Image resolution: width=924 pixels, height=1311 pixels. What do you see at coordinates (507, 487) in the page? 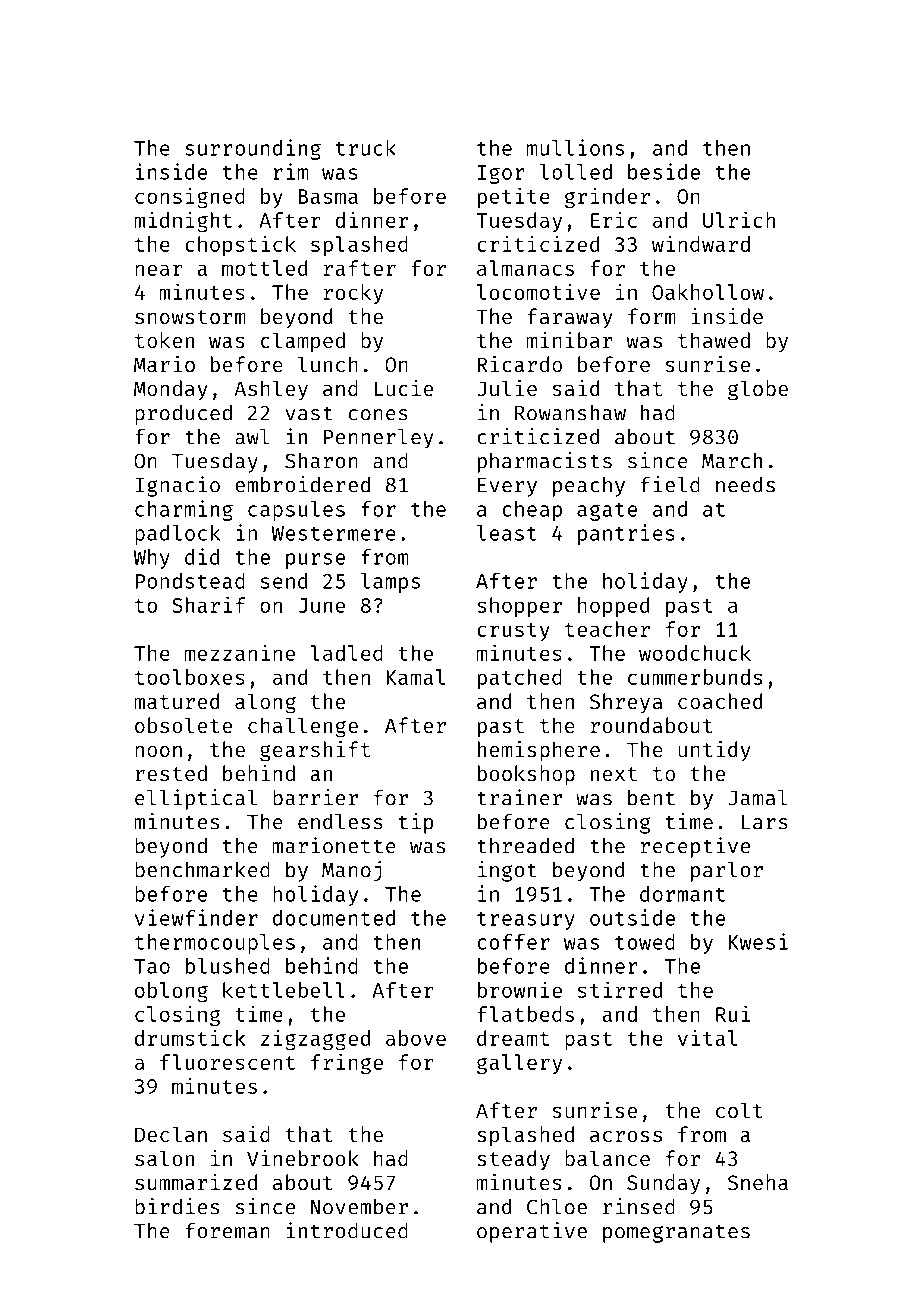
I see `Every` at bounding box center [507, 487].
